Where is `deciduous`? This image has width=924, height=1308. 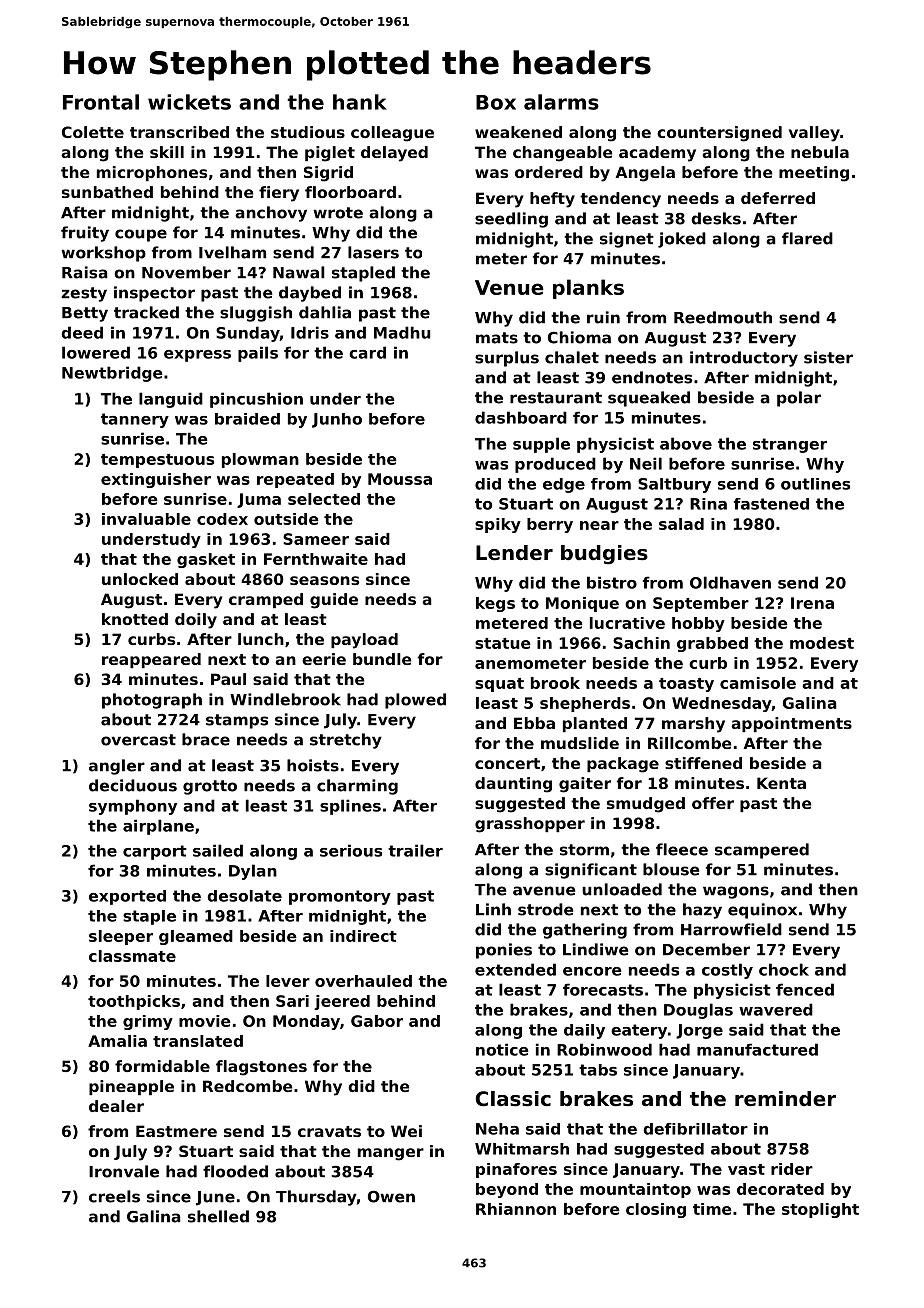 deciduous is located at coordinates (133, 785).
